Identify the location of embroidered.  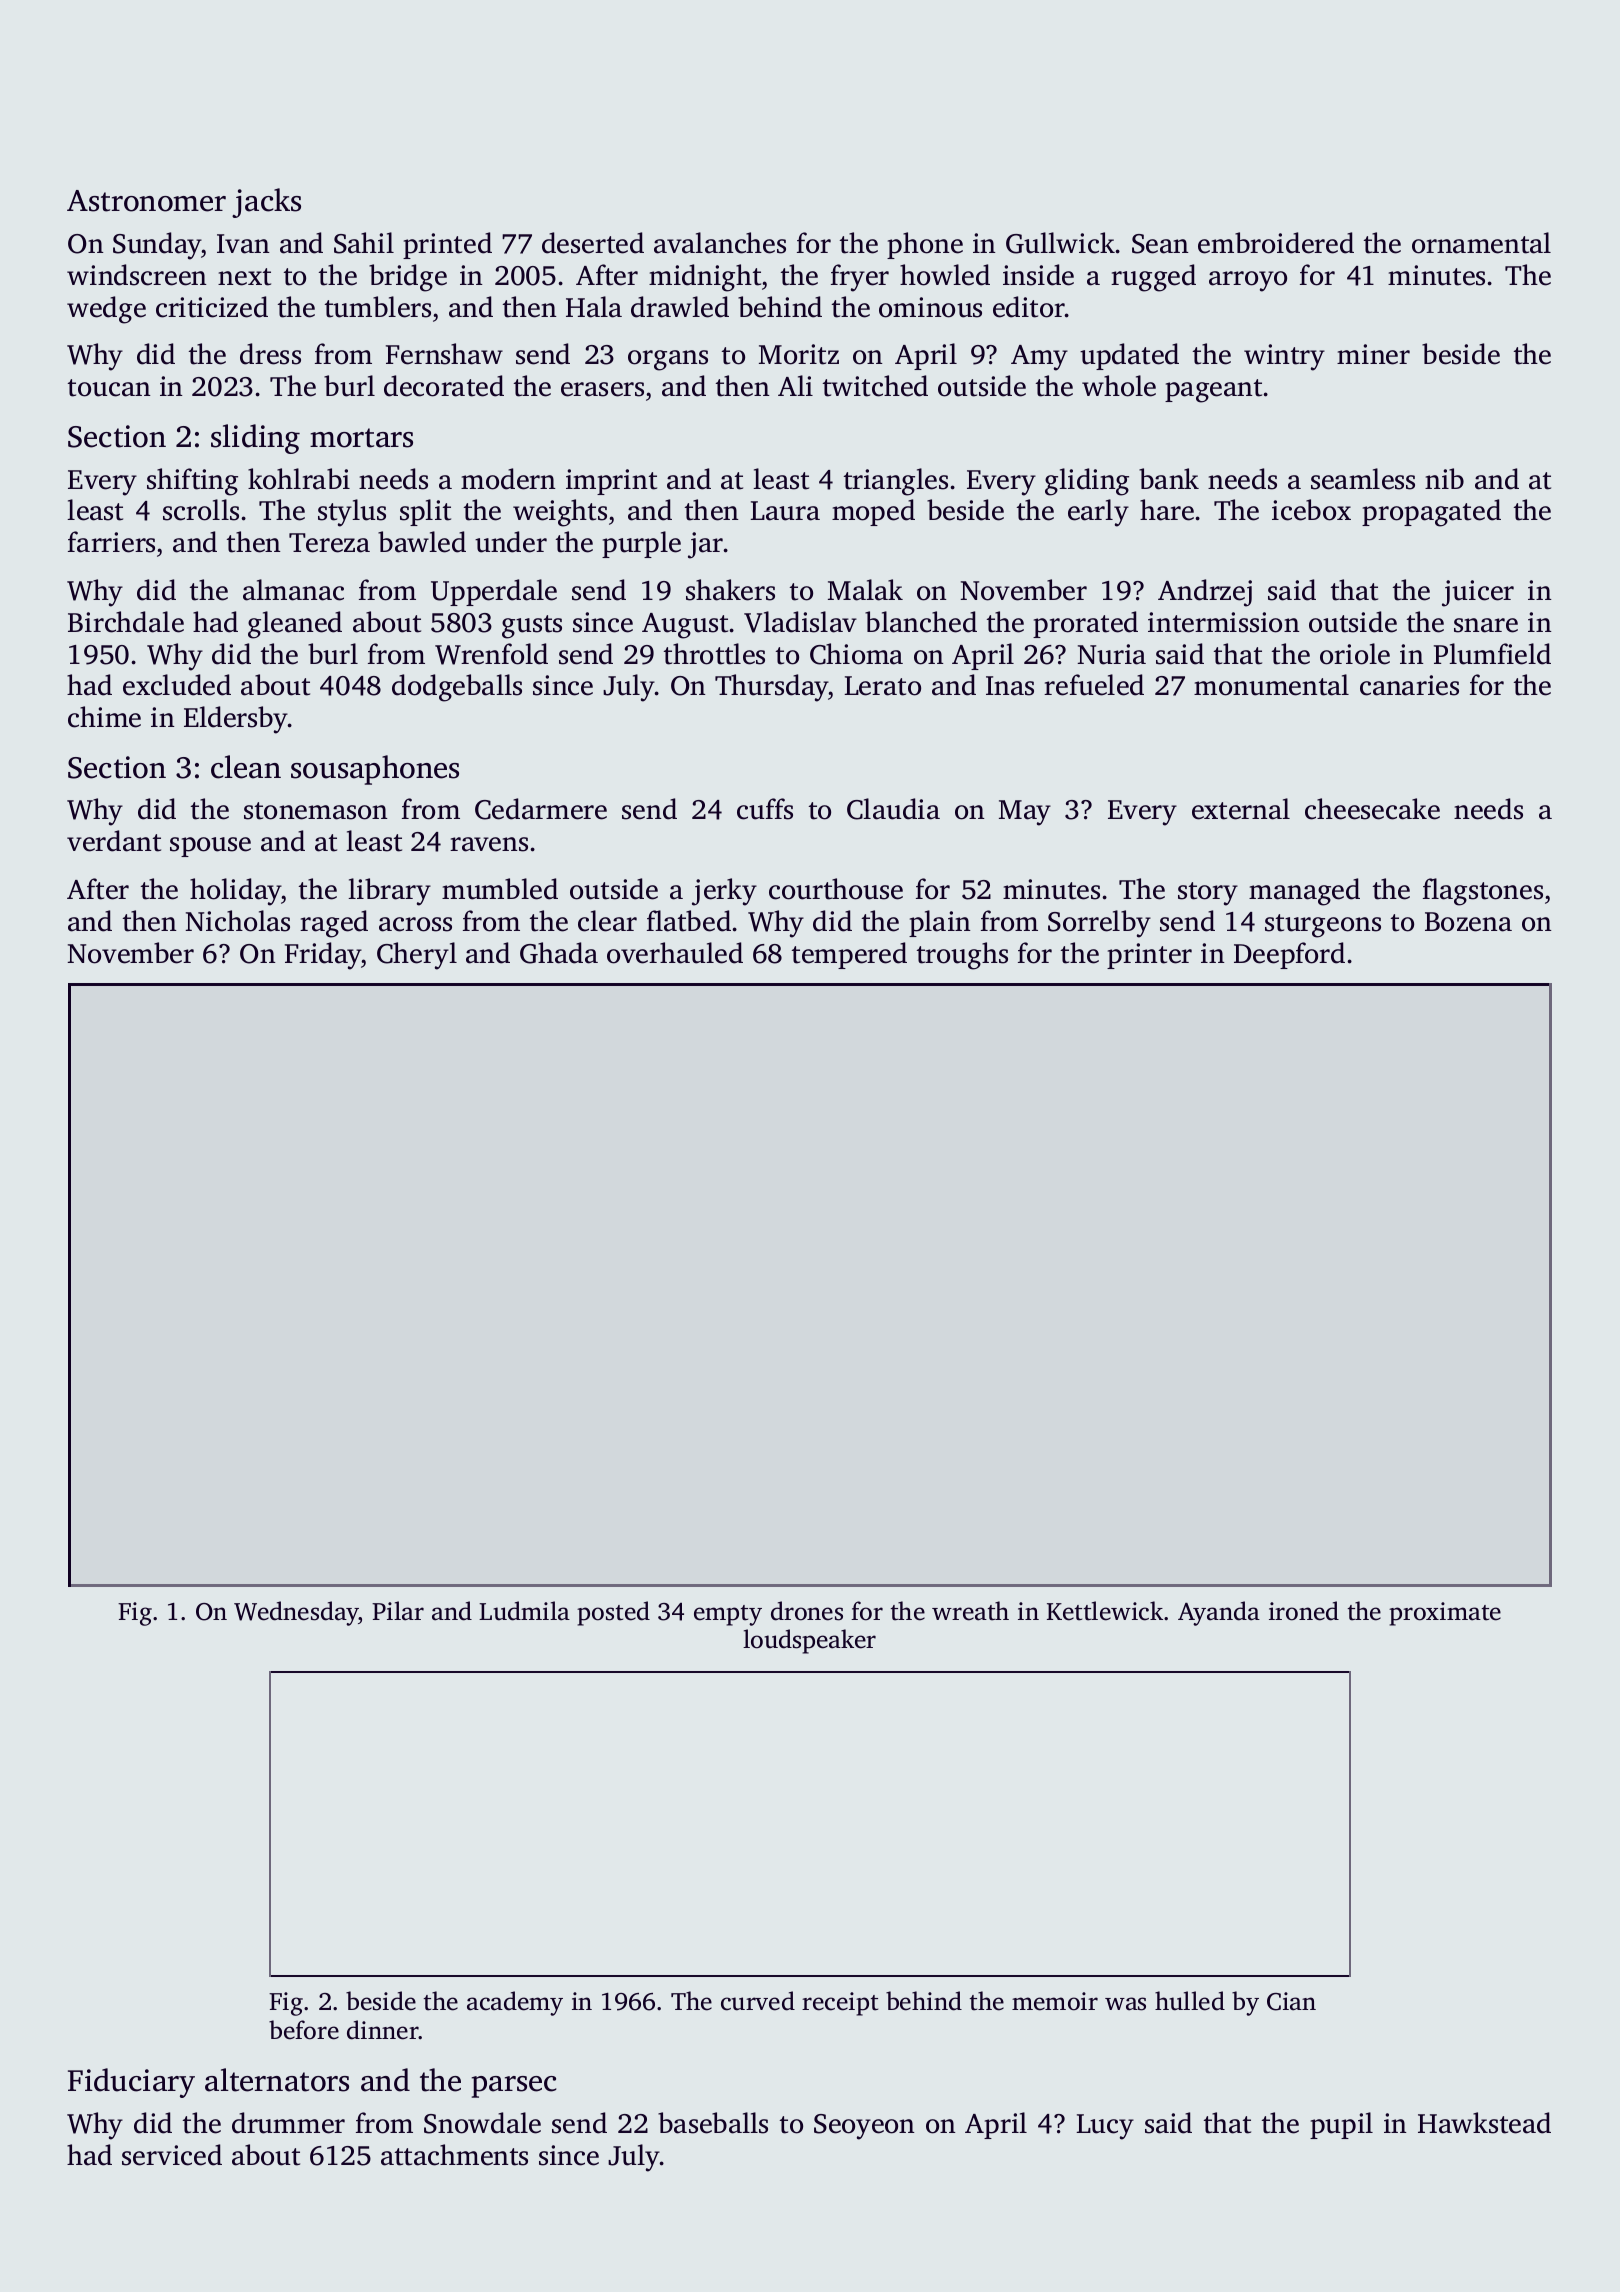
(1276, 243).
